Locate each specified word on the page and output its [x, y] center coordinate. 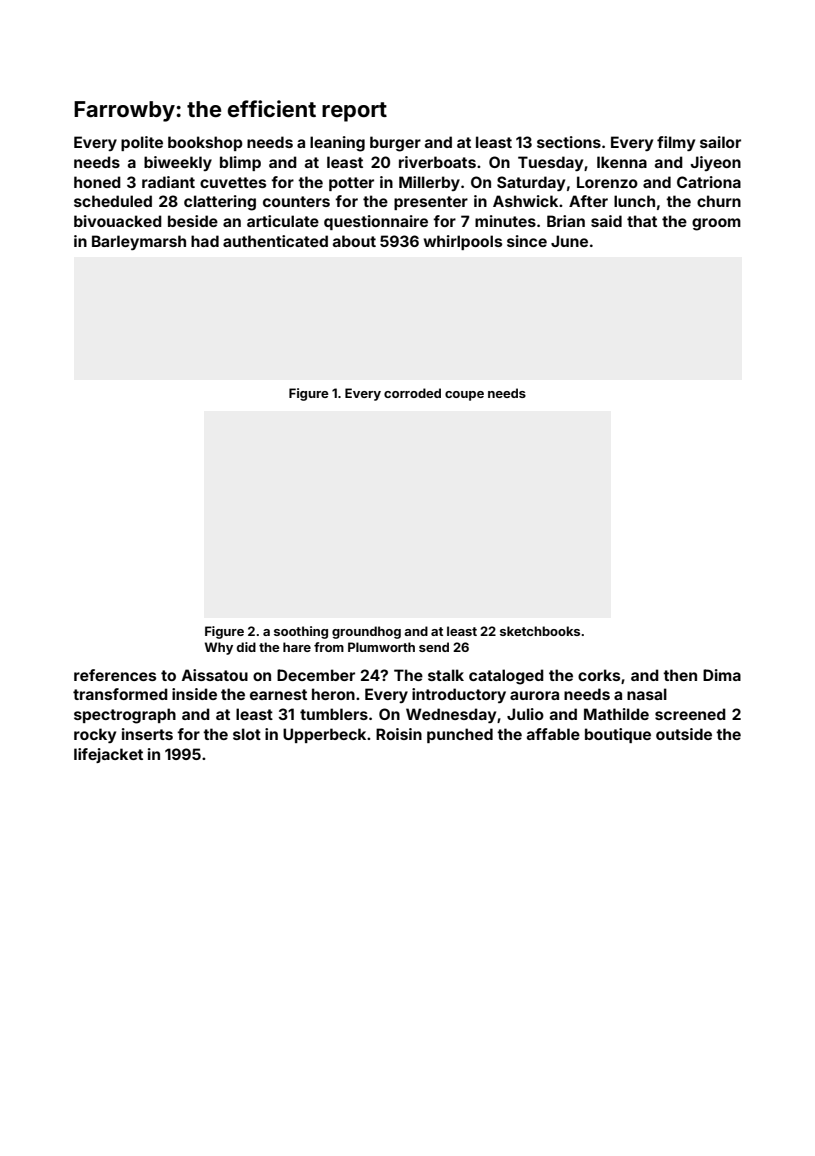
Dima [722, 675]
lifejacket [108, 755]
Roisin [399, 734]
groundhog [366, 632]
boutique [618, 735]
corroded [412, 393]
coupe [464, 396]
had [205, 241]
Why [219, 648]
